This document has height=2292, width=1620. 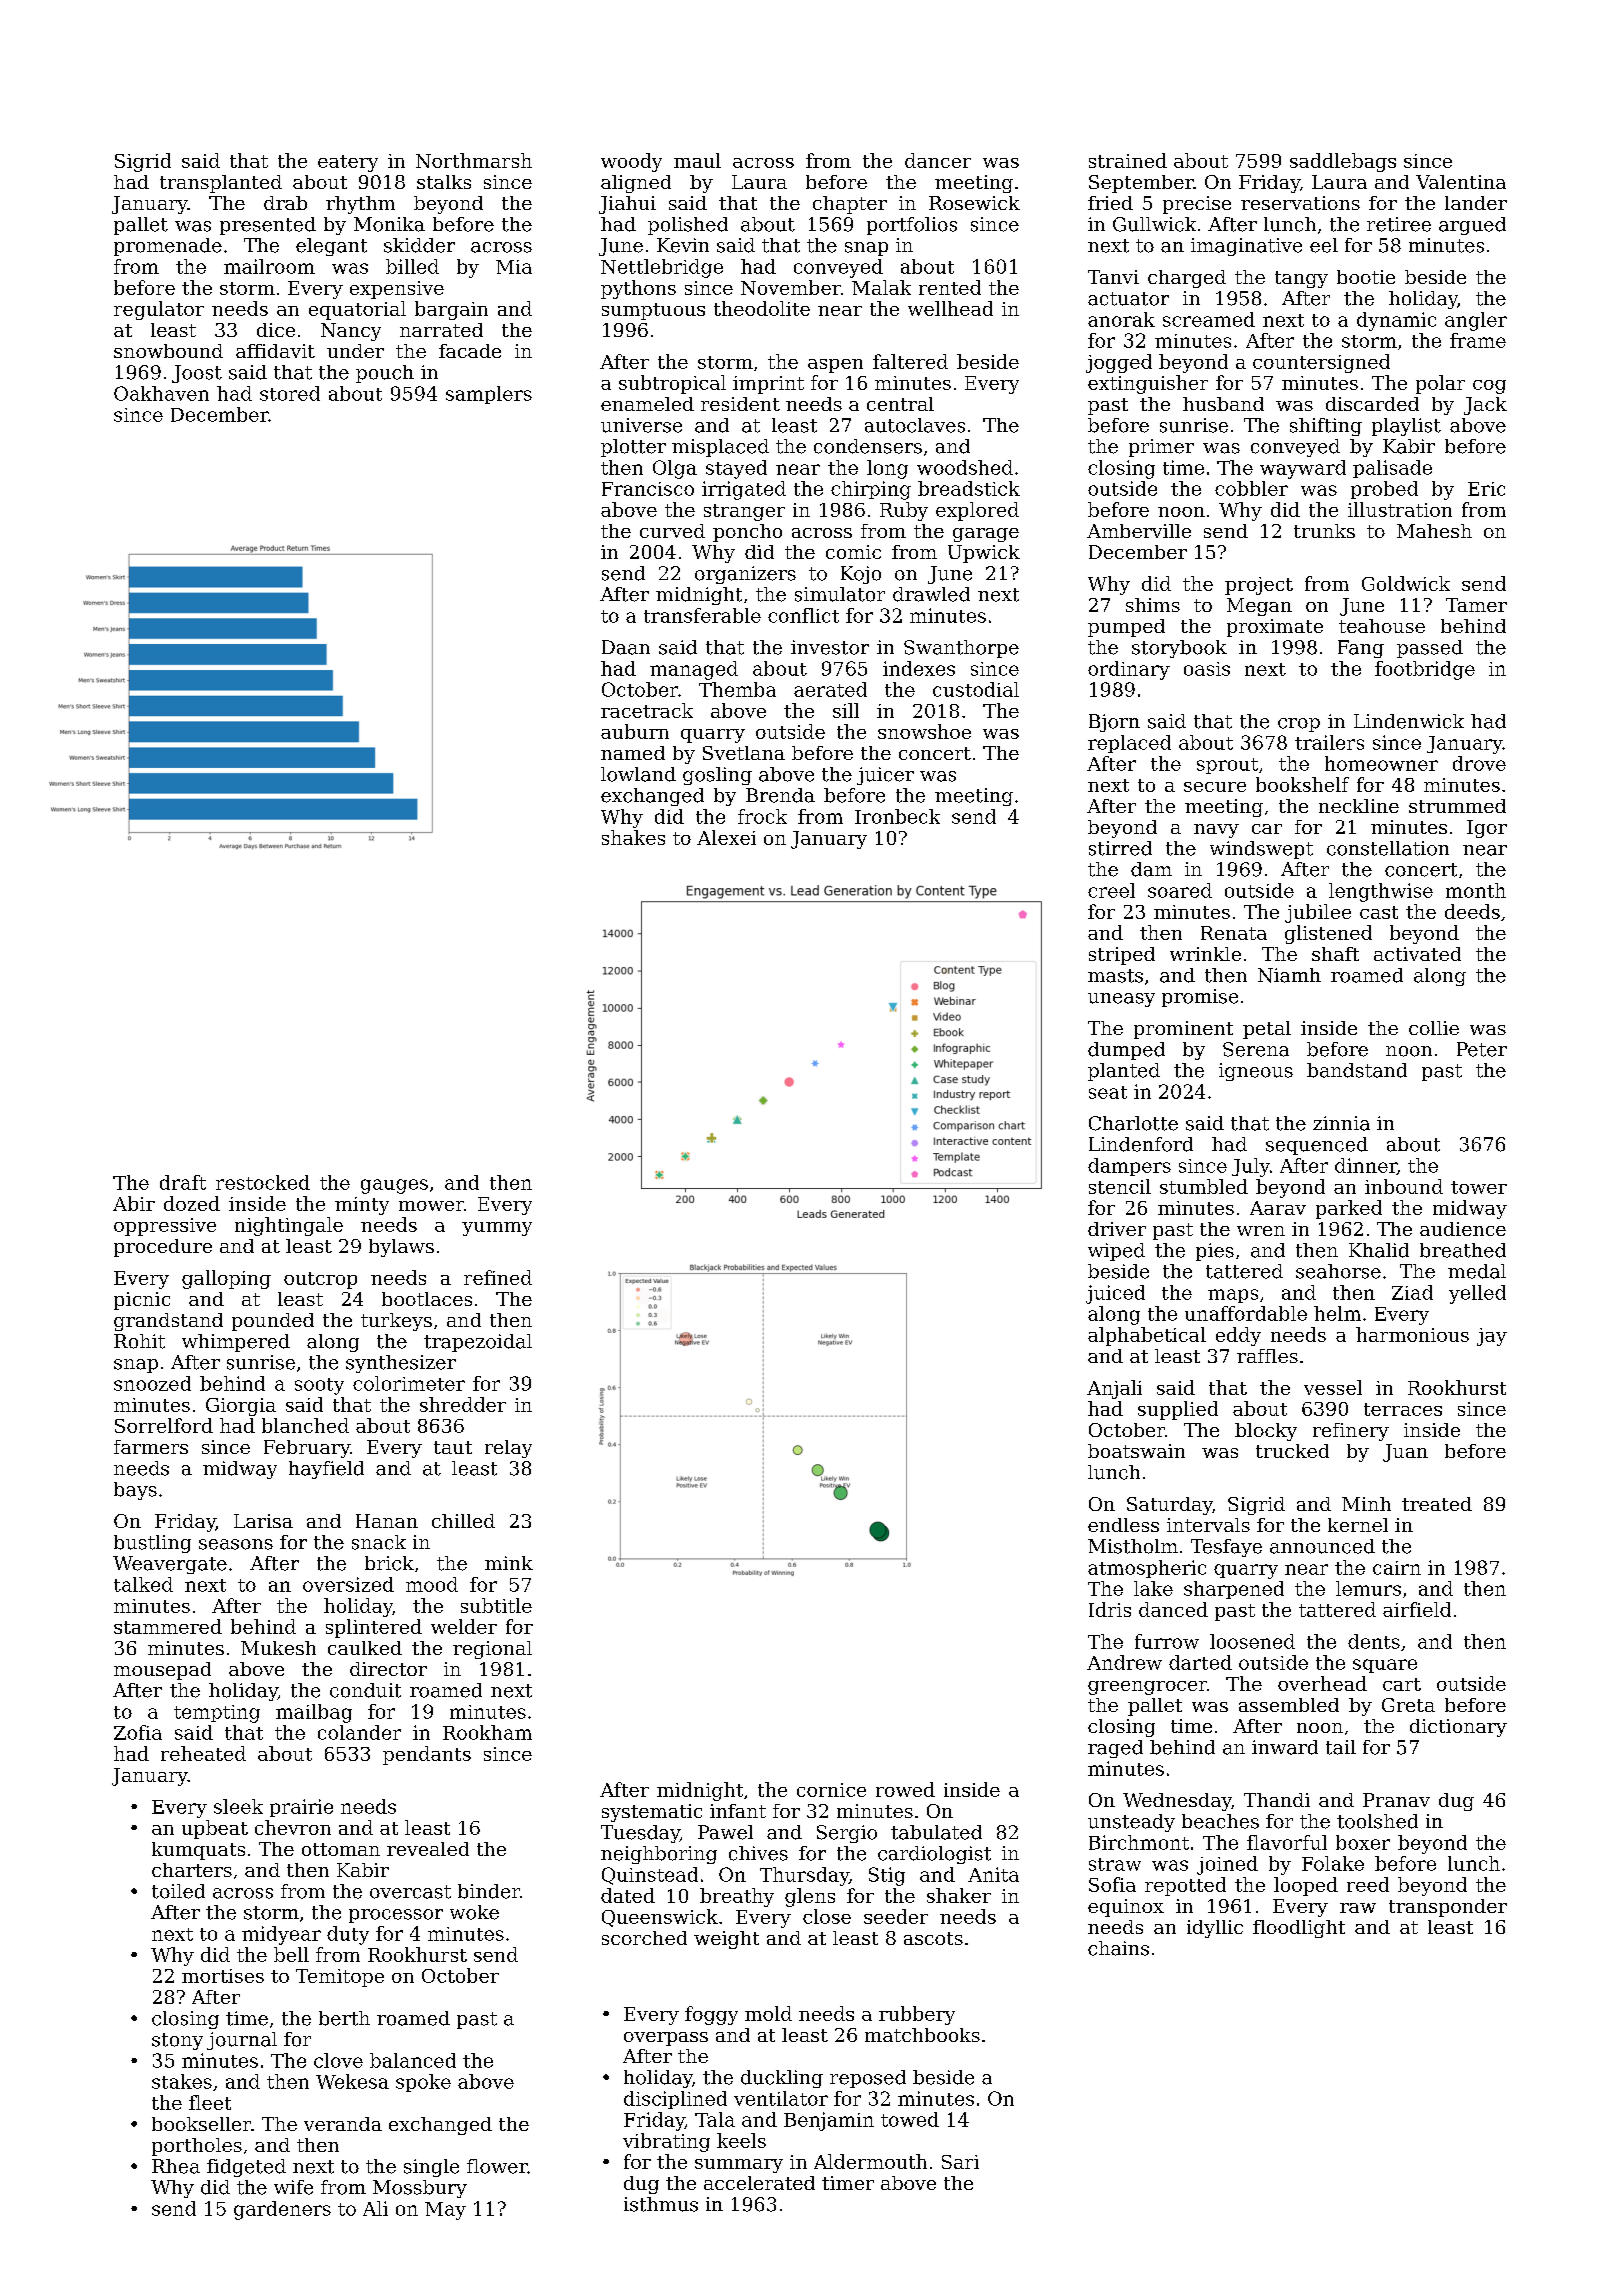 What do you see at coordinates (498, 1277) in the document?
I see `refined` at bounding box center [498, 1277].
